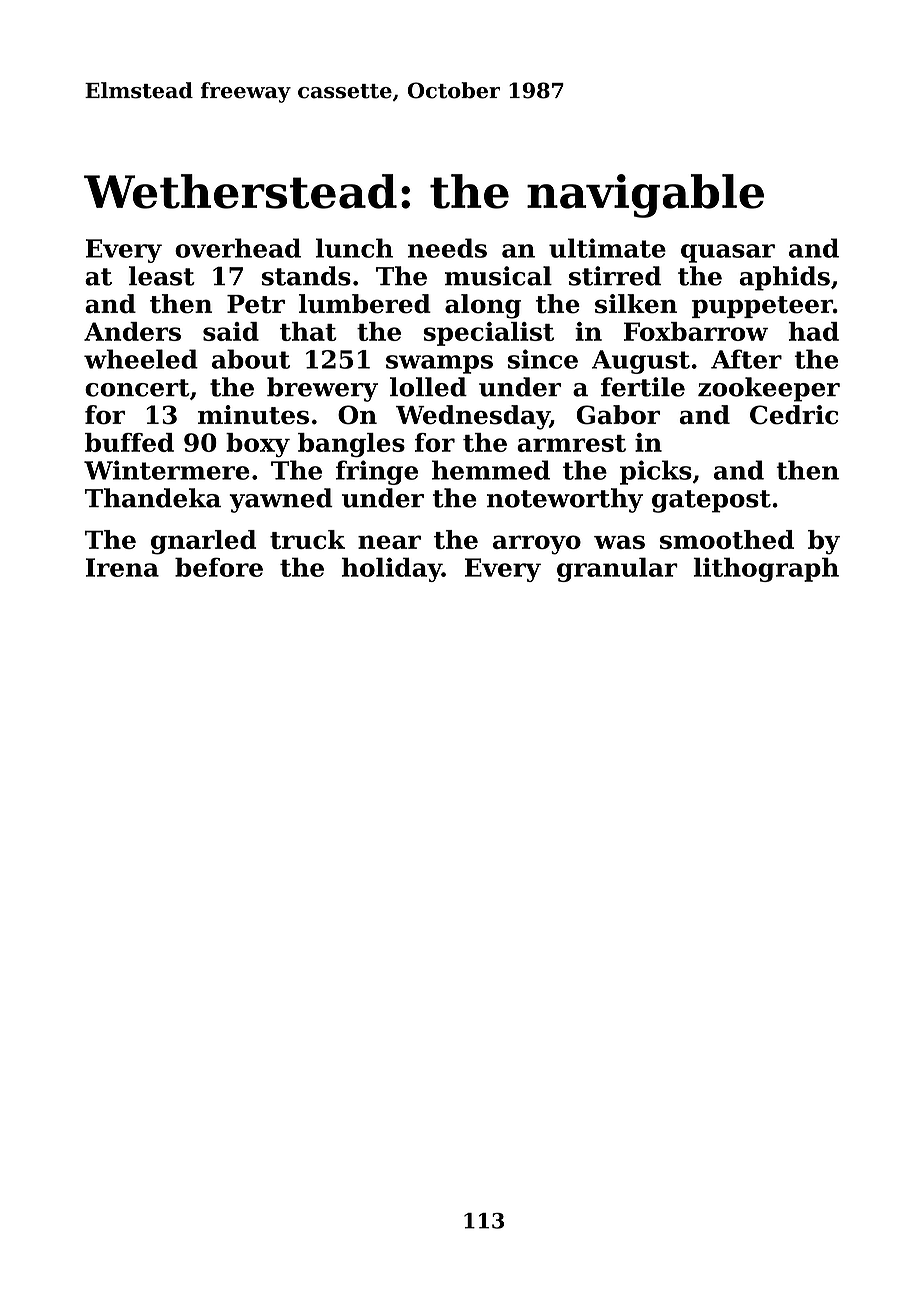 This screenshot has width=924, height=1311. Describe the element at coordinates (129, 442) in the screenshot. I see `buffed` at that location.
